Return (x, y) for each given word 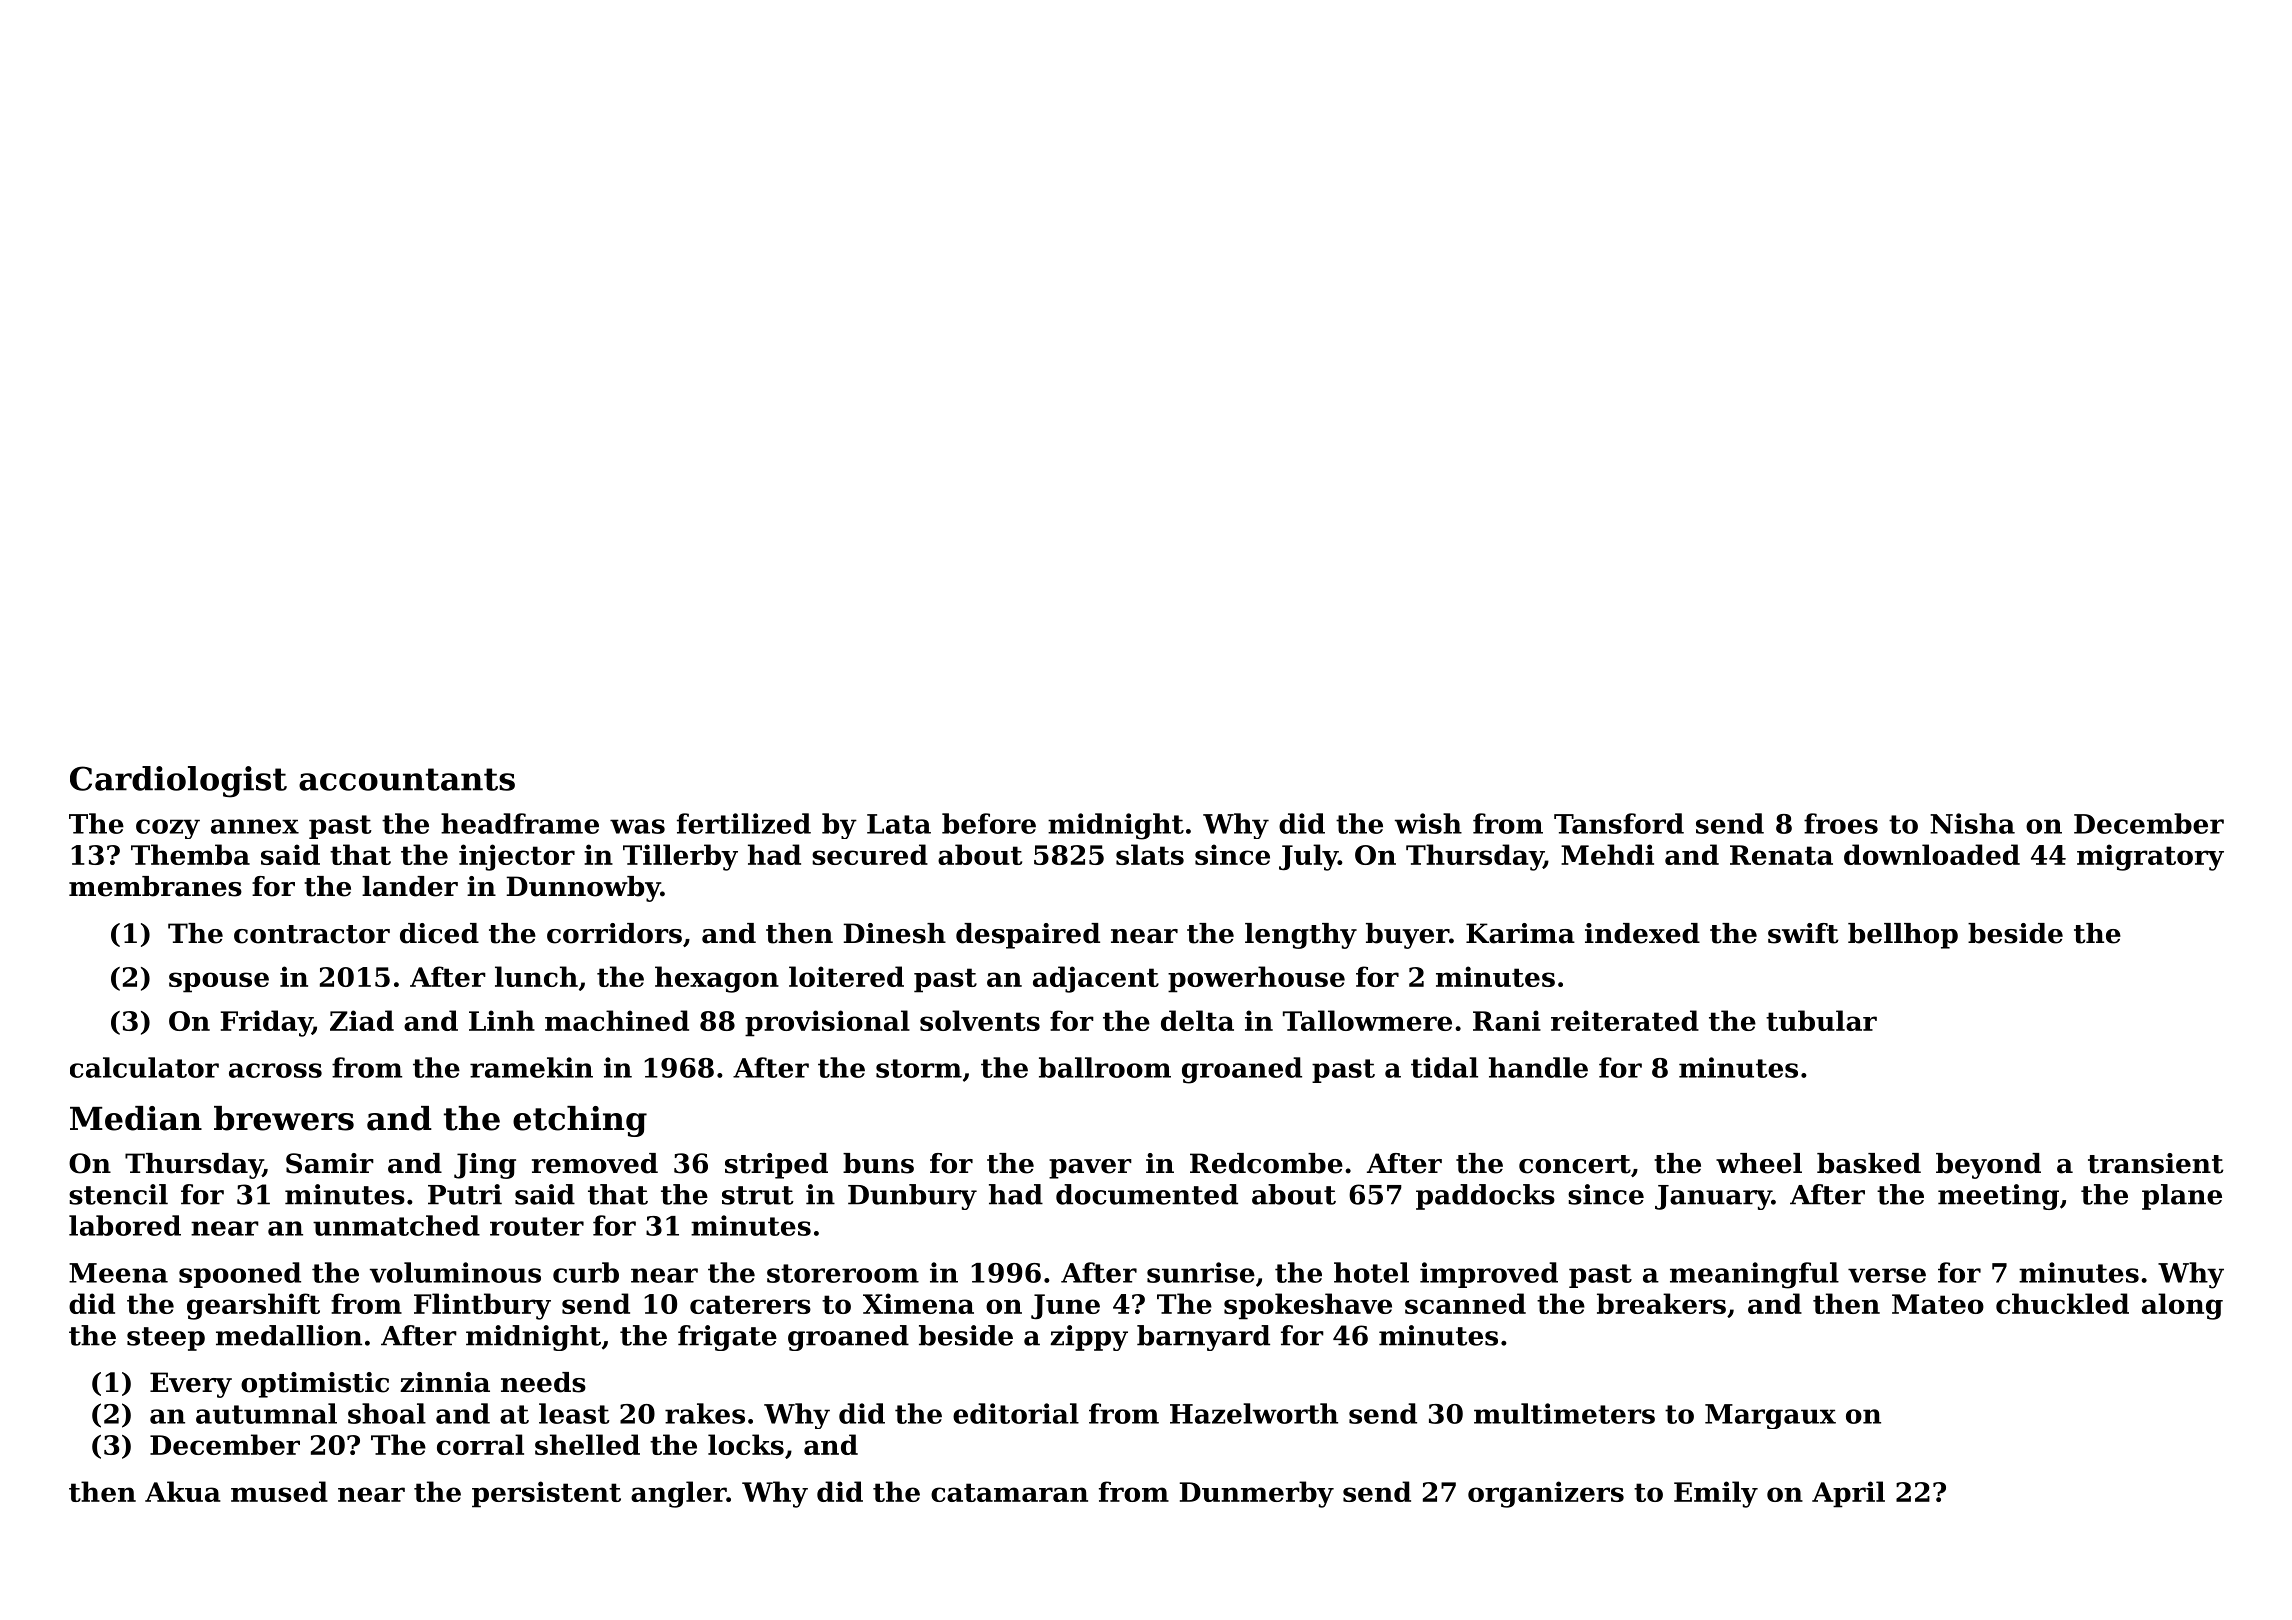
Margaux (1770, 1416)
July (1308, 857)
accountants (407, 779)
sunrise (1201, 1272)
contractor (312, 934)
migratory (2150, 857)
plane (2182, 1197)
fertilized (744, 823)
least (574, 1413)
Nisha (1972, 823)
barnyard (1203, 1338)
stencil (118, 1194)
